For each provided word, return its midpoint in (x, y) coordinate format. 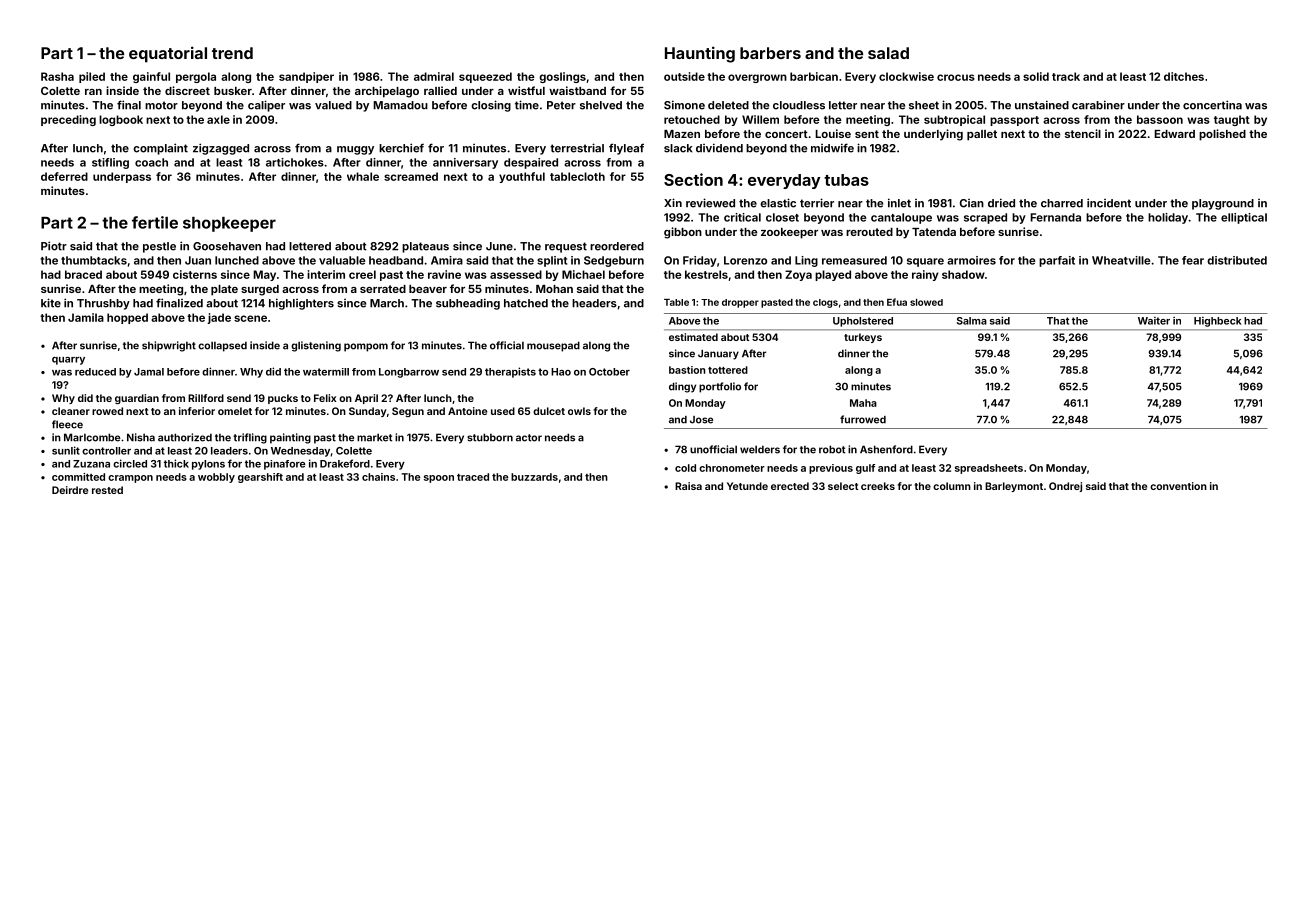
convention (1178, 486)
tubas (846, 180)
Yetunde (747, 486)
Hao (561, 372)
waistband (577, 90)
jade (219, 318)
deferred (64, 176)
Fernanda (1055, 217)
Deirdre (70, 490)
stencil (1083, 133)
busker (233, 91)
